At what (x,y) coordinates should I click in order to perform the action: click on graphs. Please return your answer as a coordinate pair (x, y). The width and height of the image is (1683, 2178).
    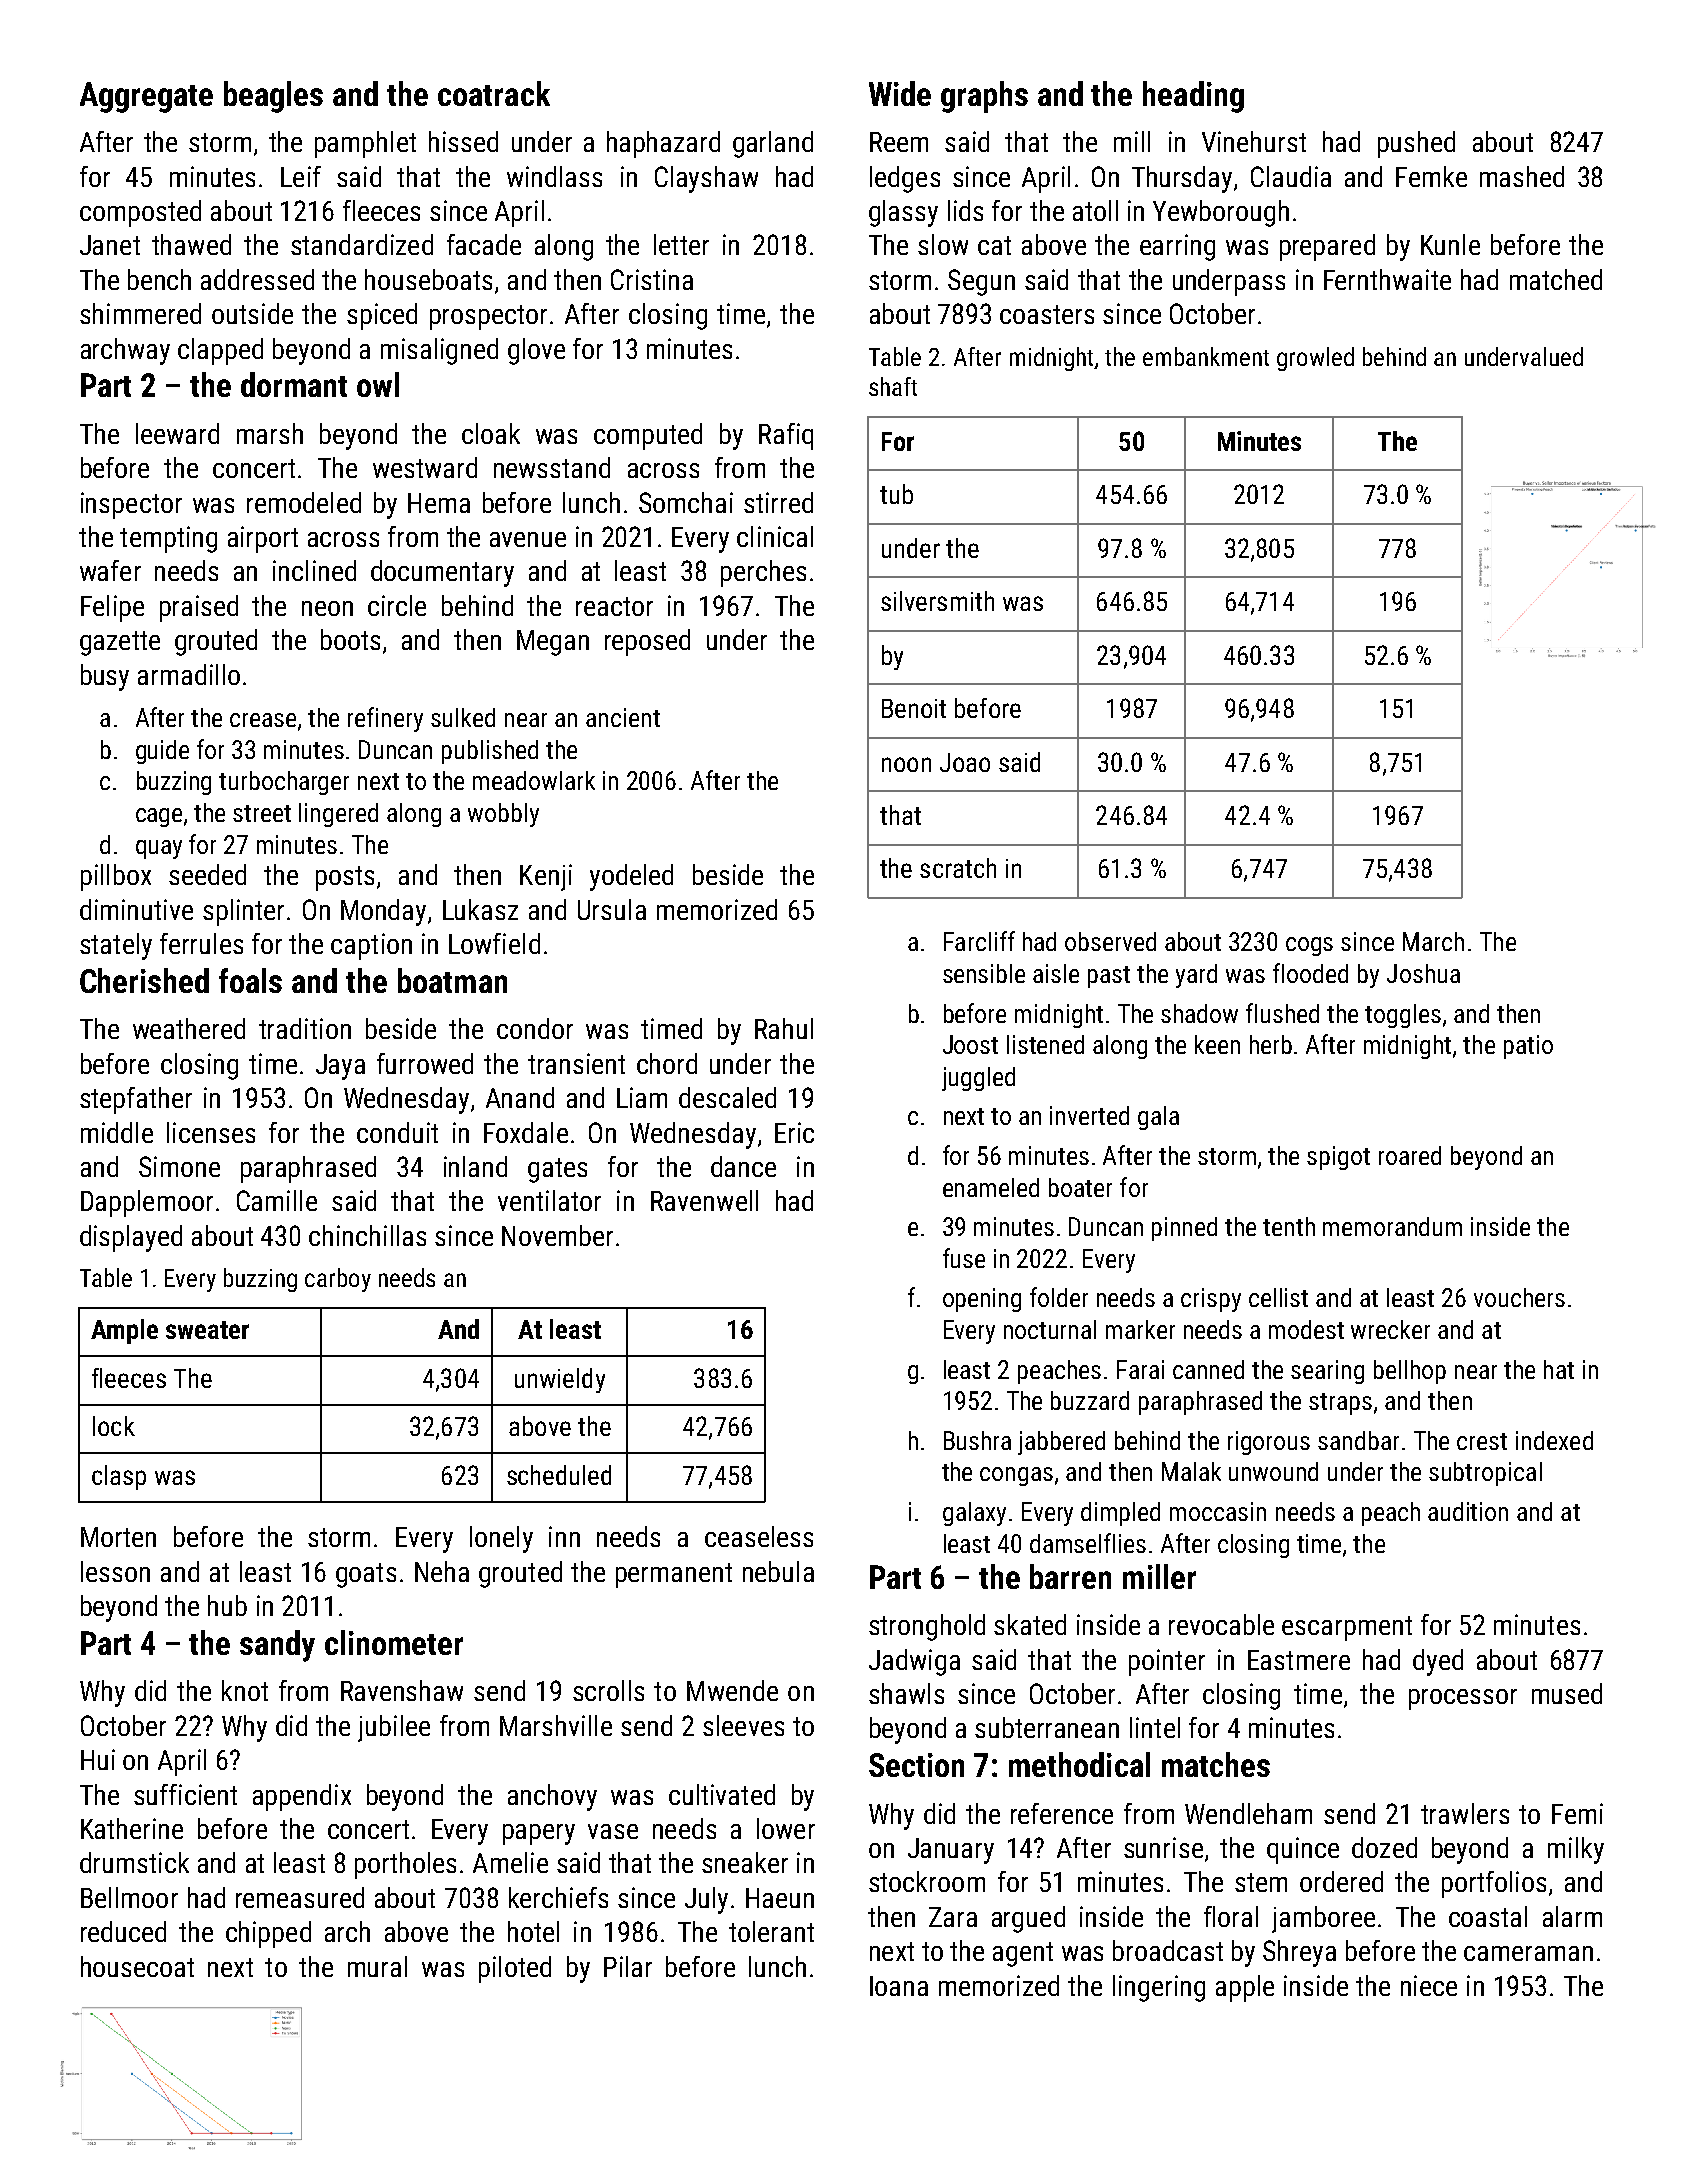
    Looking at the image, I should click on (984, 97).
